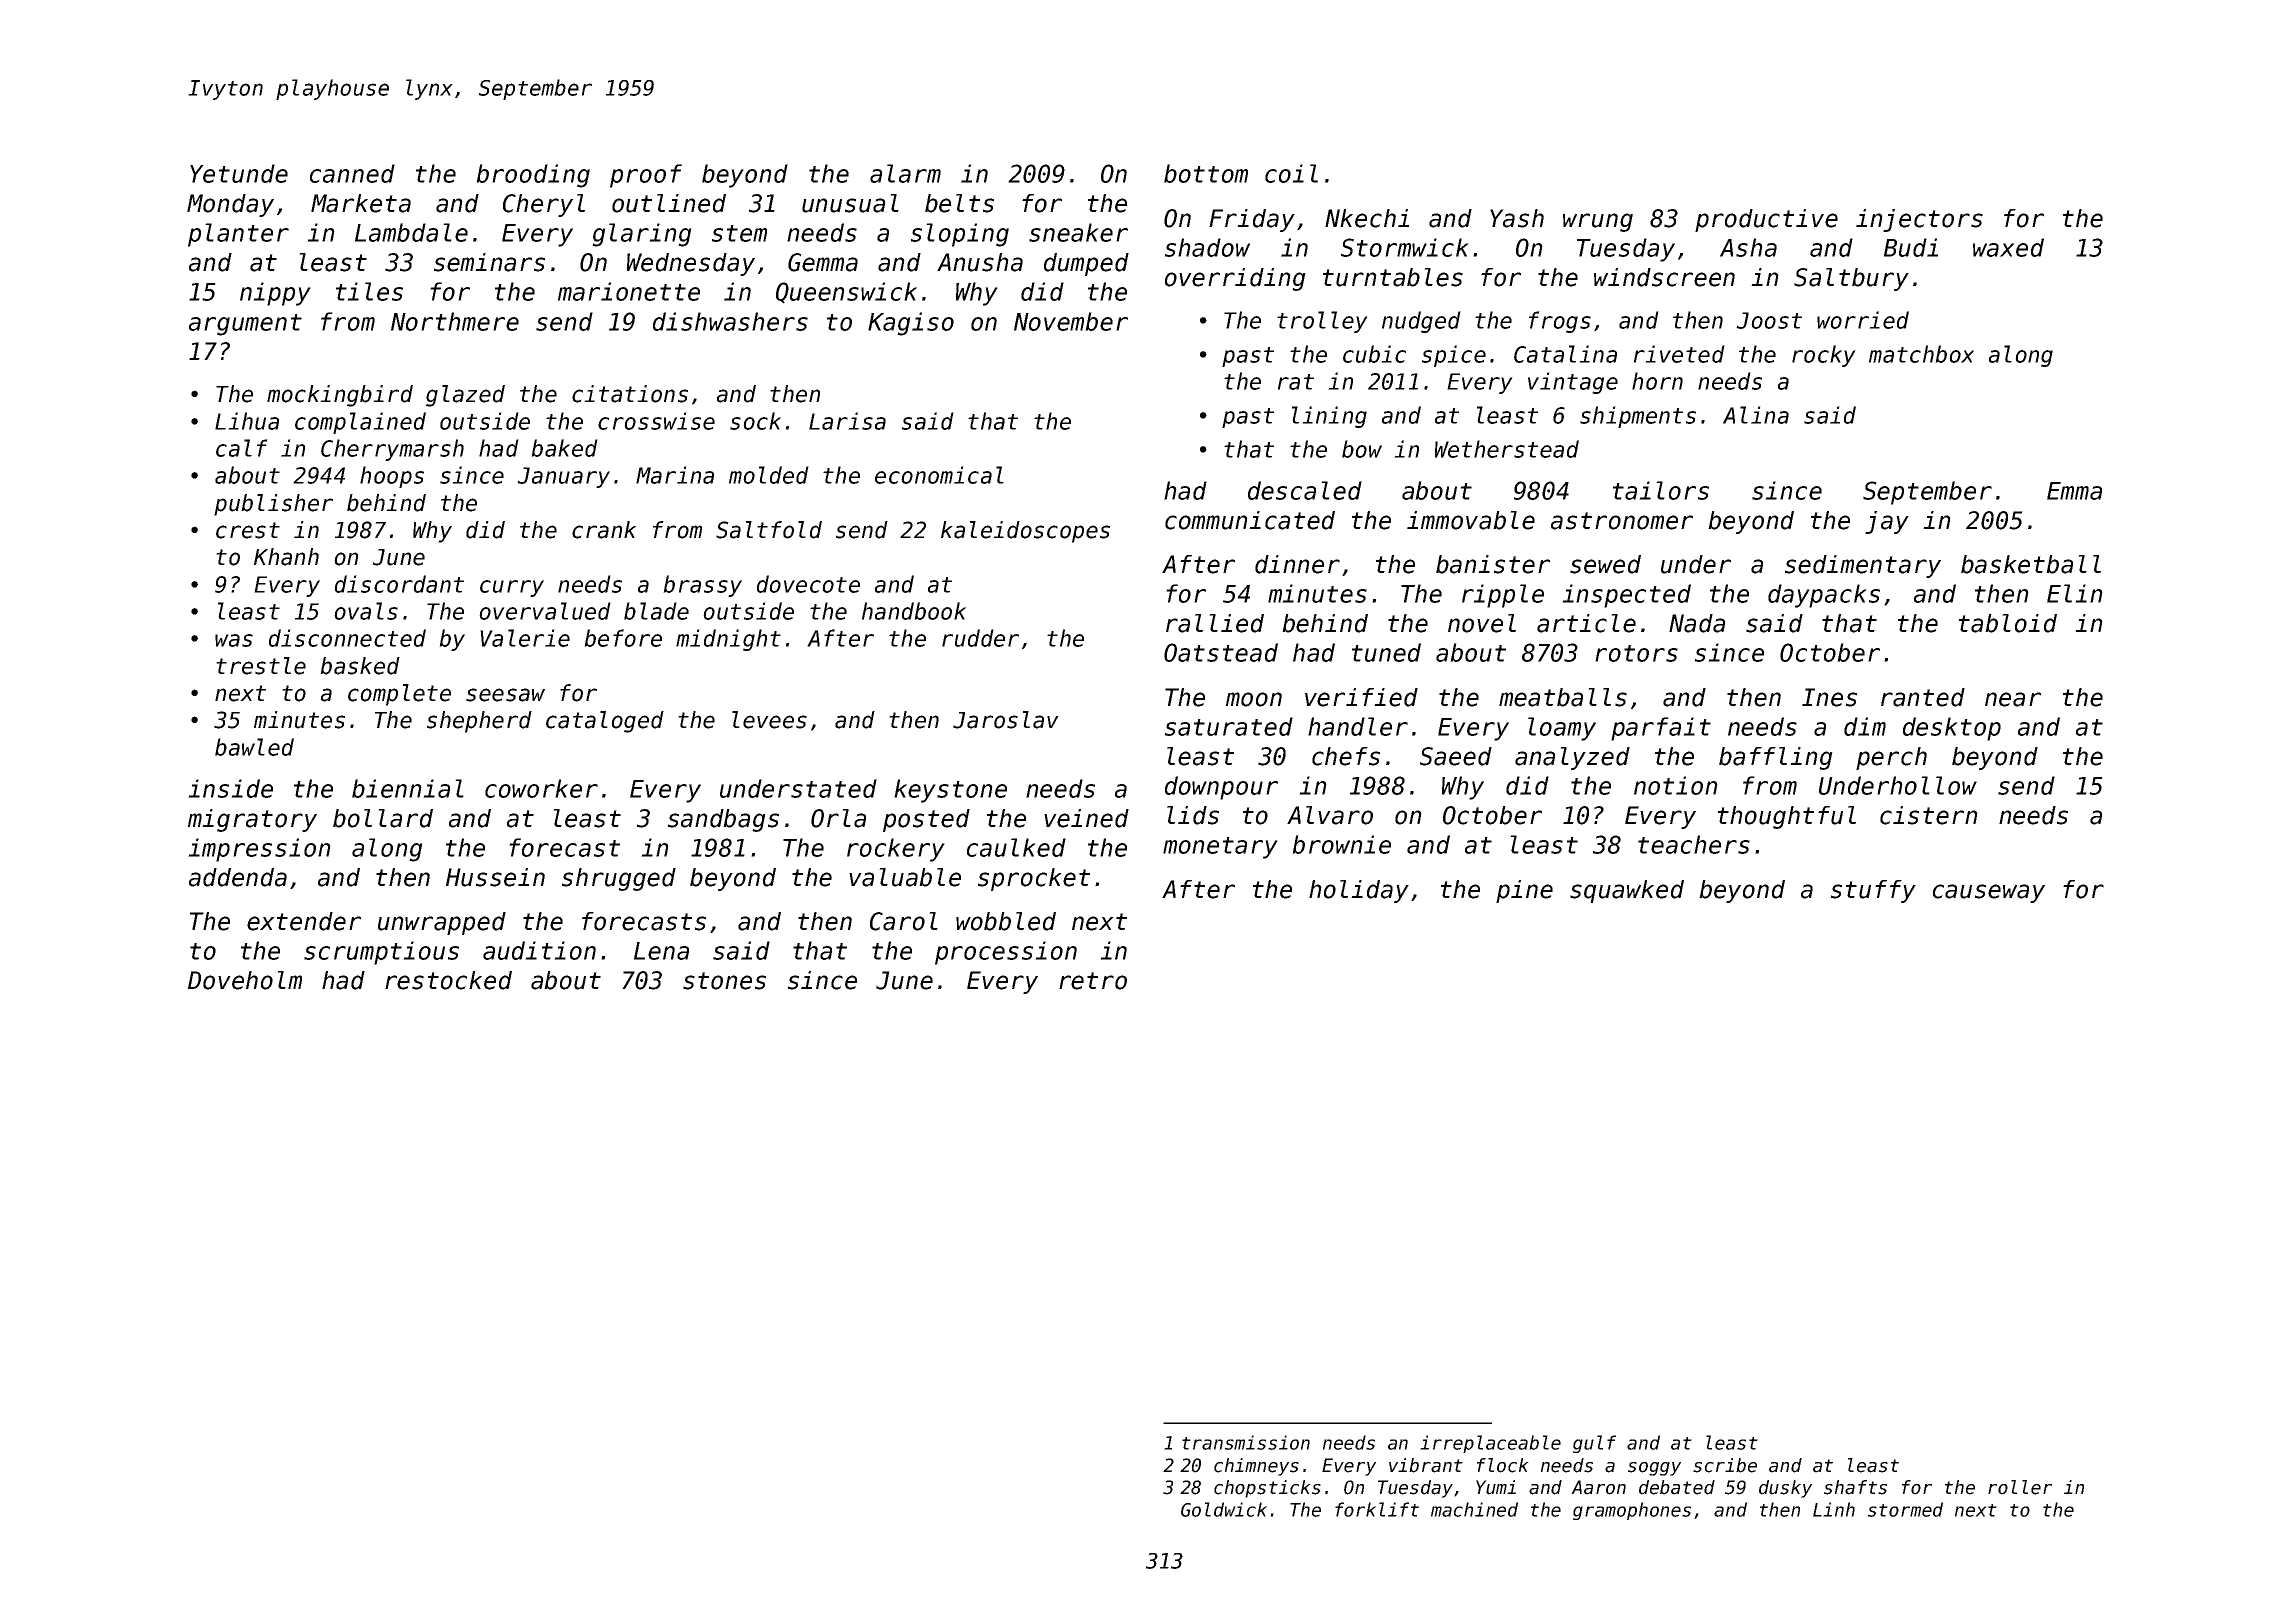  Describe the element at coordinates (769, 720) in the document. I see `levees` at that location.
